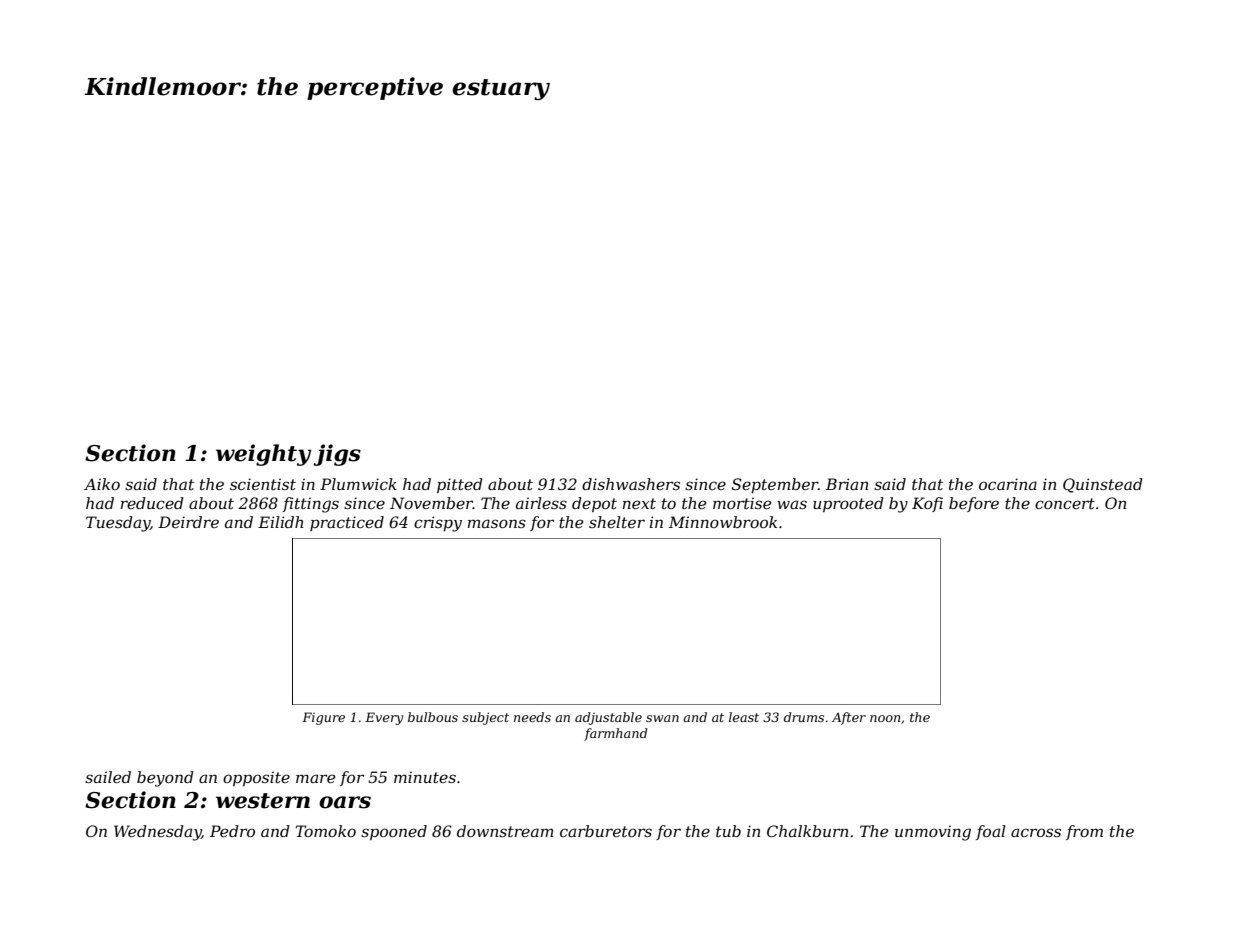  What do you see at coordinates (263, 455) in the document?
I see `weighty` at bounding box center [263, 455].
